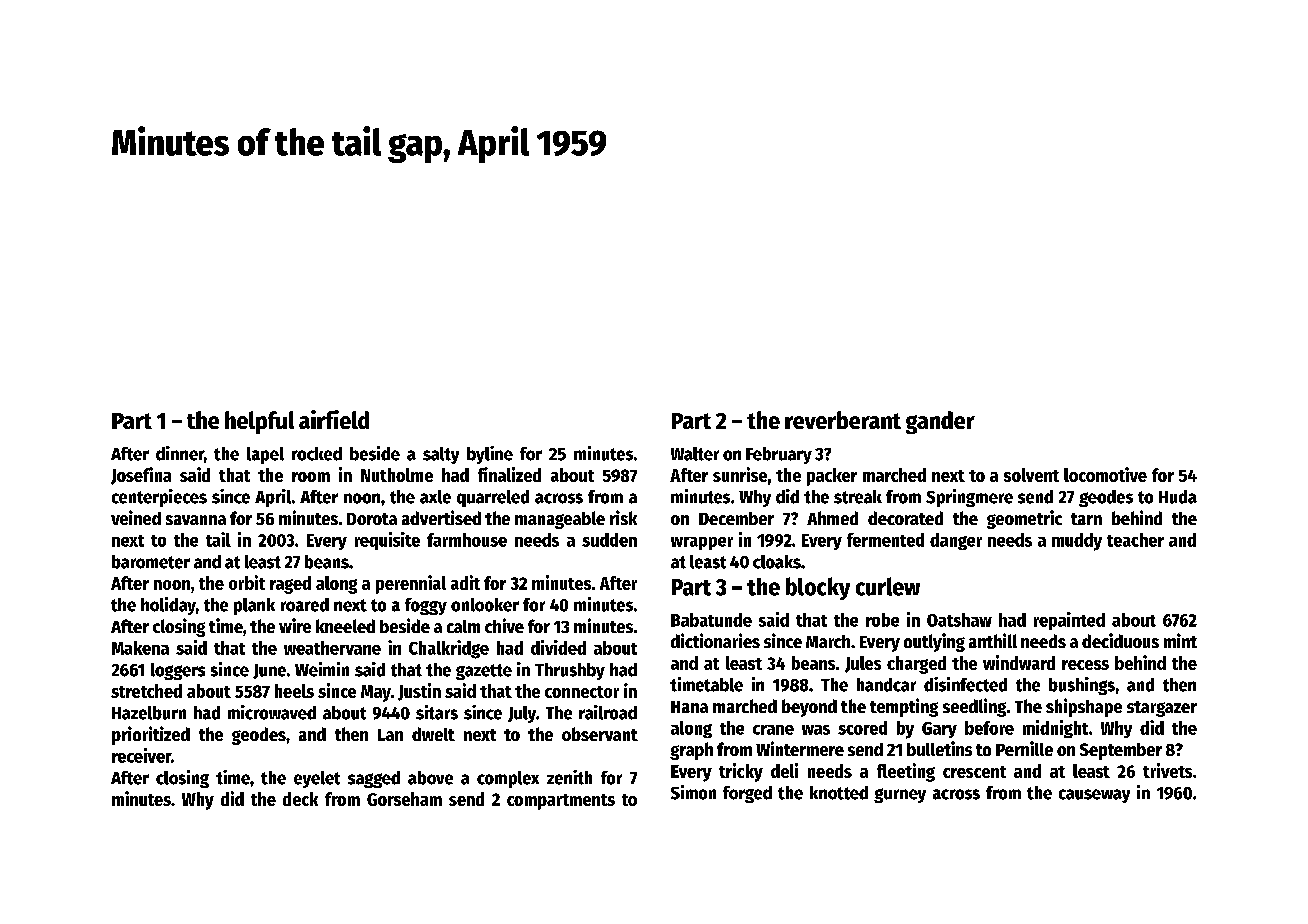 This screenshot has height=924, width=1308. What do you see at coordinates (569, 777) in the screenshot?
I see `zenith` at bounding box center [569, 777].
